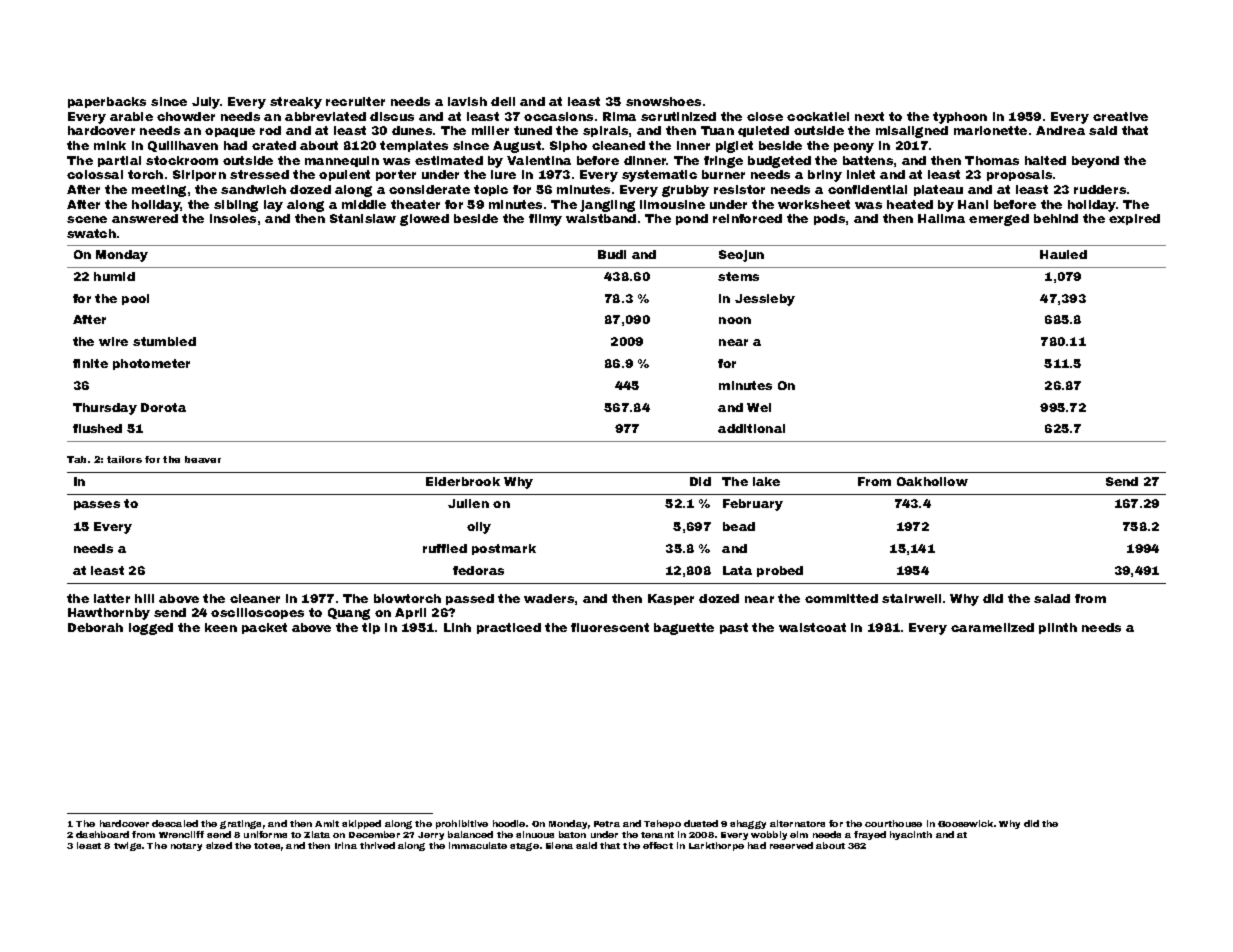 Image resolution: width=1233 pixels, height=952 pixels. I want to click on inlet, so click(861, 174).
